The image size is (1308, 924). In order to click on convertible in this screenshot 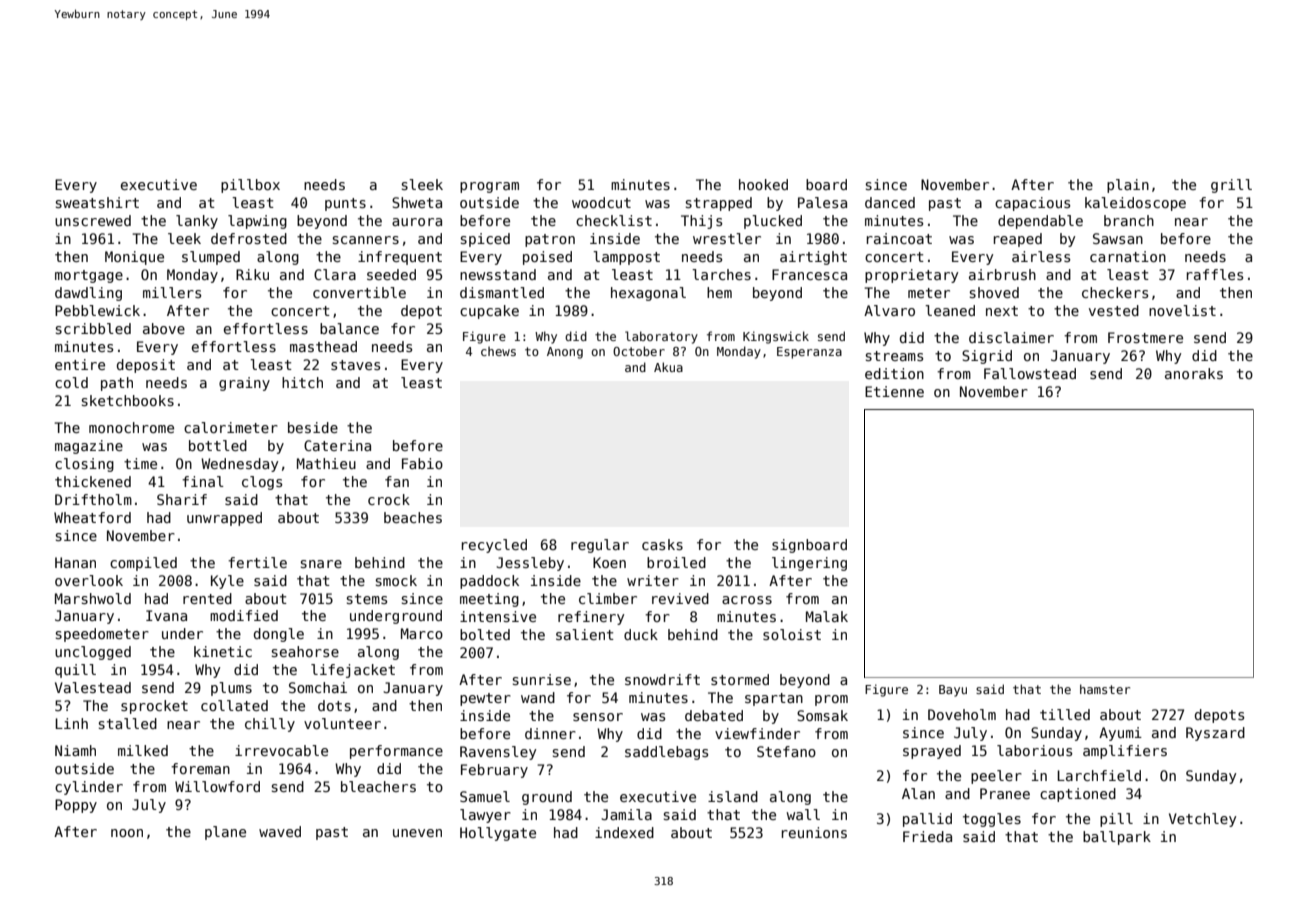, I will do `click(359, 292)`.
